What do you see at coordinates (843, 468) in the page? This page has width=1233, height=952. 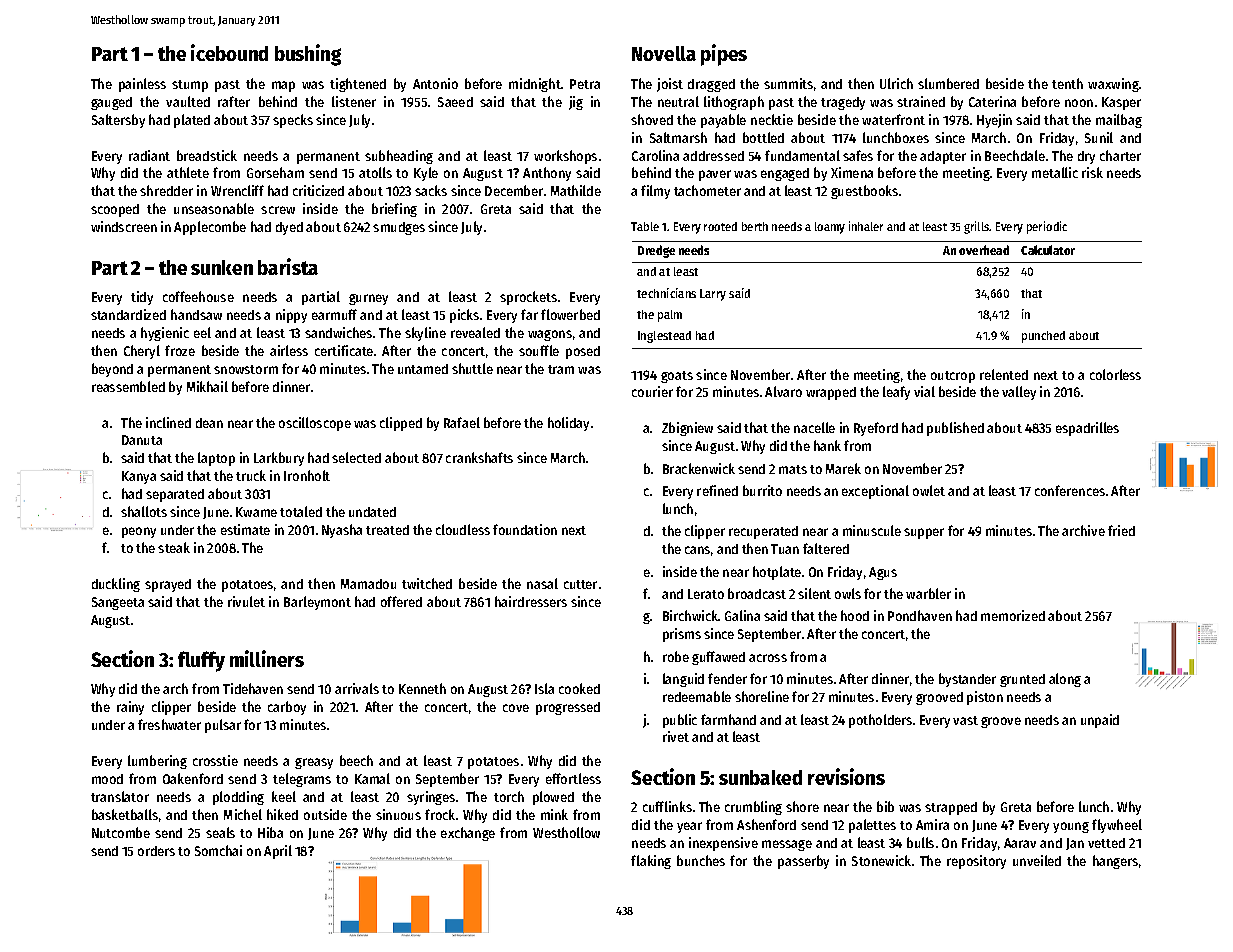 I see `Marek` at bounding box center [843, 468].
